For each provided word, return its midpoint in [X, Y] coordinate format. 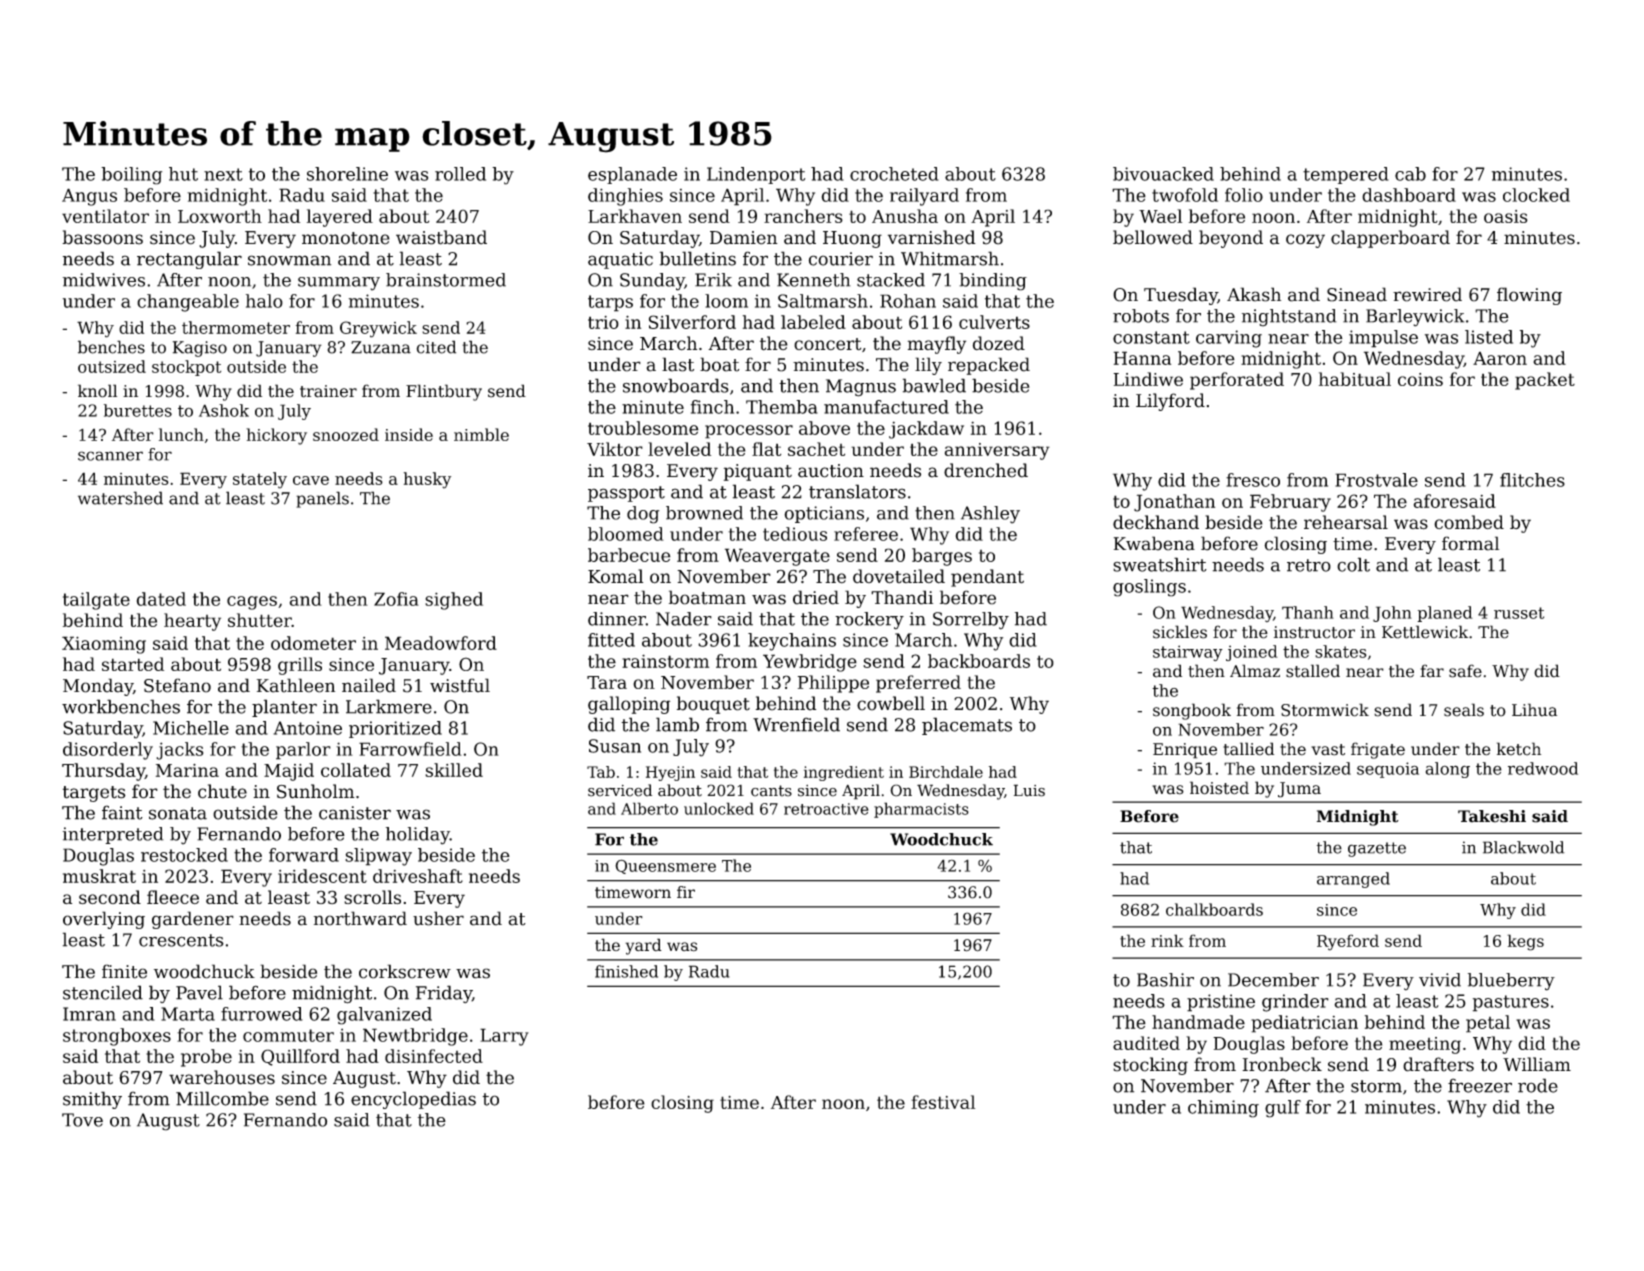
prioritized [395, 729]
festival [943, 1102]
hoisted [1219, 788]
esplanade [632, 175]
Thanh [1308, 612]
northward [360, 918]
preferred [918, 684]
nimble [481, 434]
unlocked [719, 808]
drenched [986, 470]
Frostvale [1376, 480]
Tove [82, 1120]
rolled [460, 174]
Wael [1160, 216]
